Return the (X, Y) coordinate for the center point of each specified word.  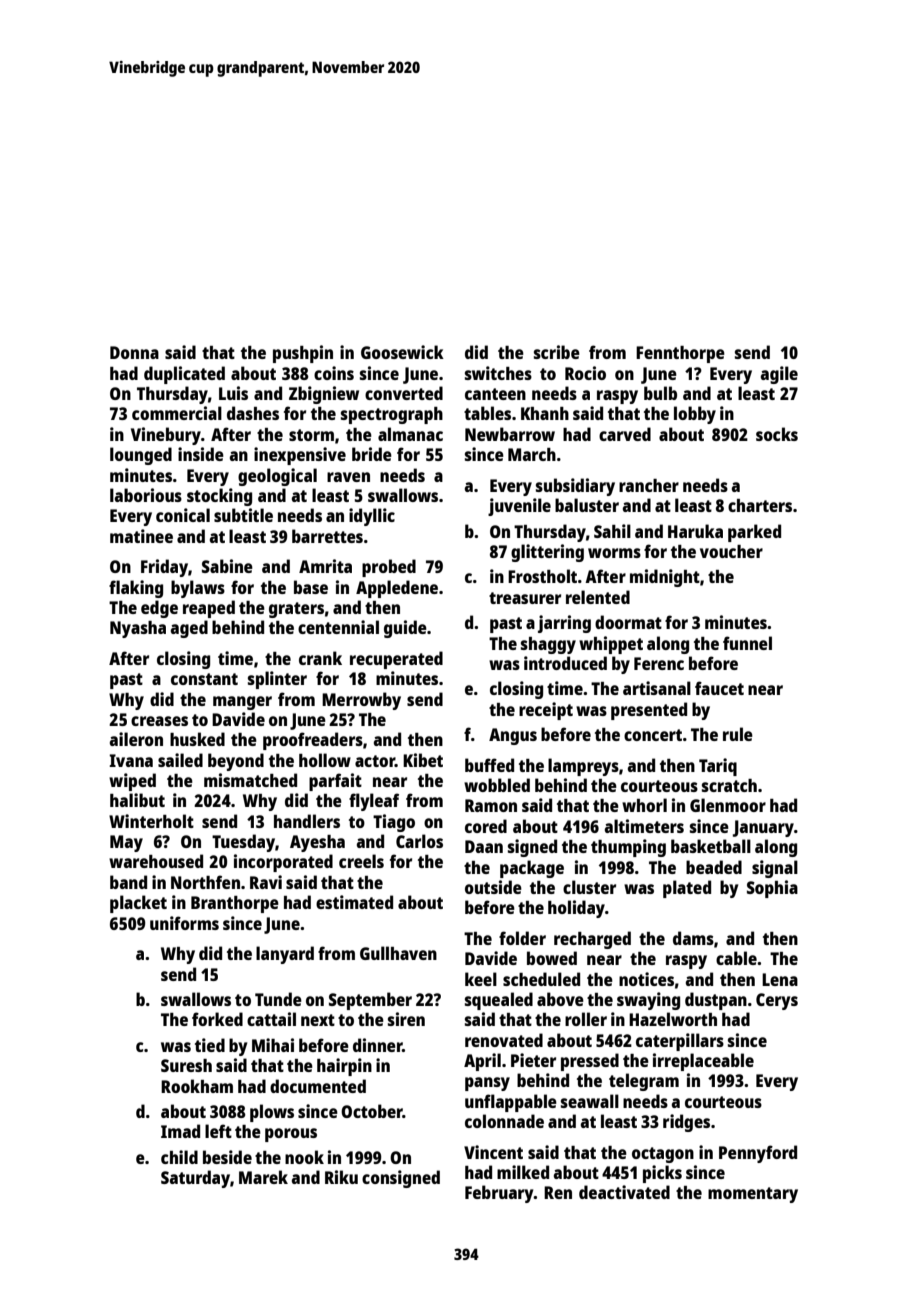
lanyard (285, 955)
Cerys (777, 1001)
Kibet (423, 760)
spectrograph (392, 415)
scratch (729, 785)
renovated (504, 1040)
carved (625, 434)
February (499, 1194)
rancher (649, 485)
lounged (141, 456)
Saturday (195, 1179)
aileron (136, 739)
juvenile (519, 507)
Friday (164, 568)
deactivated (624, 1192)
